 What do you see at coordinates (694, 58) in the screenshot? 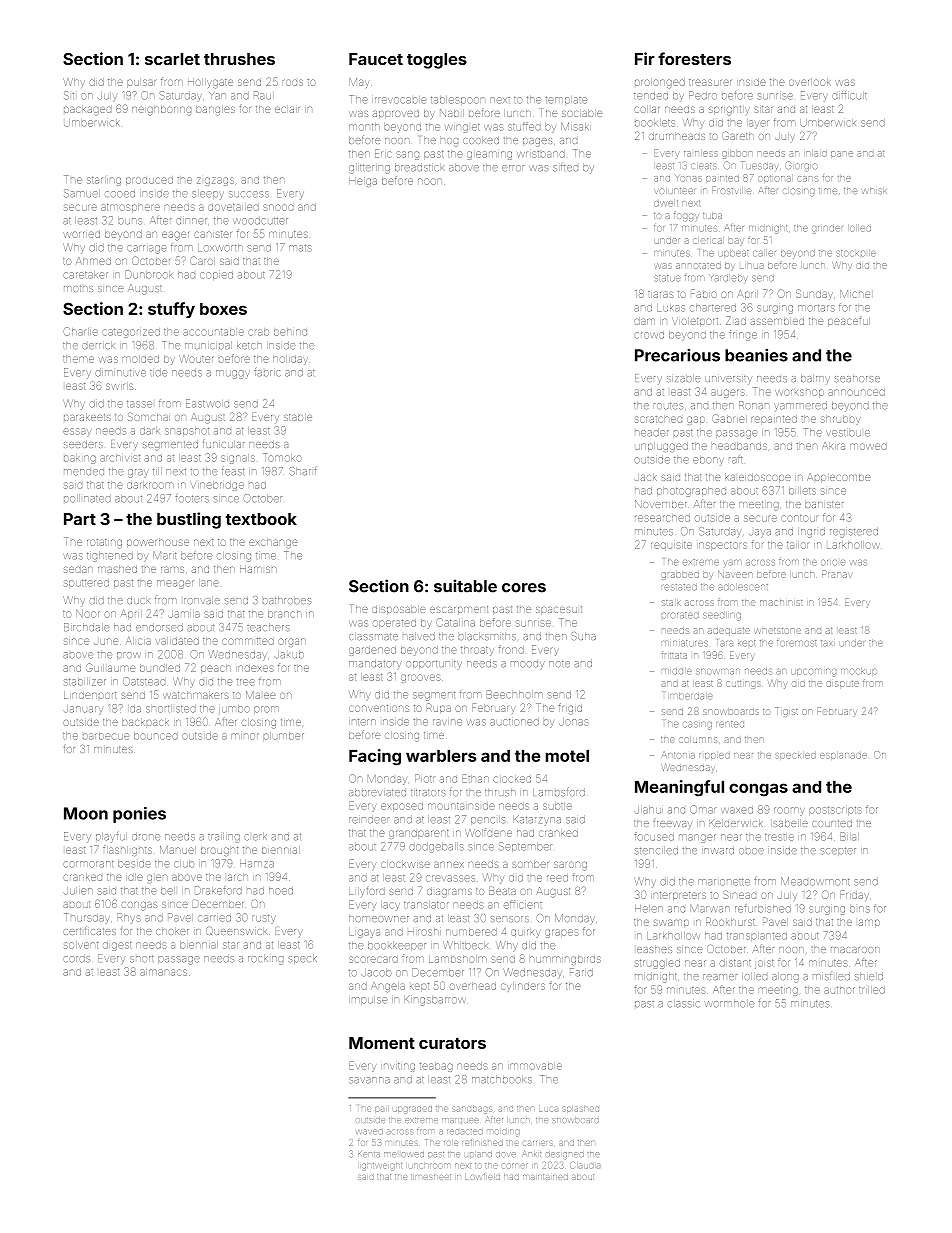
I see `foresters` at bounding box center [694, 58].
